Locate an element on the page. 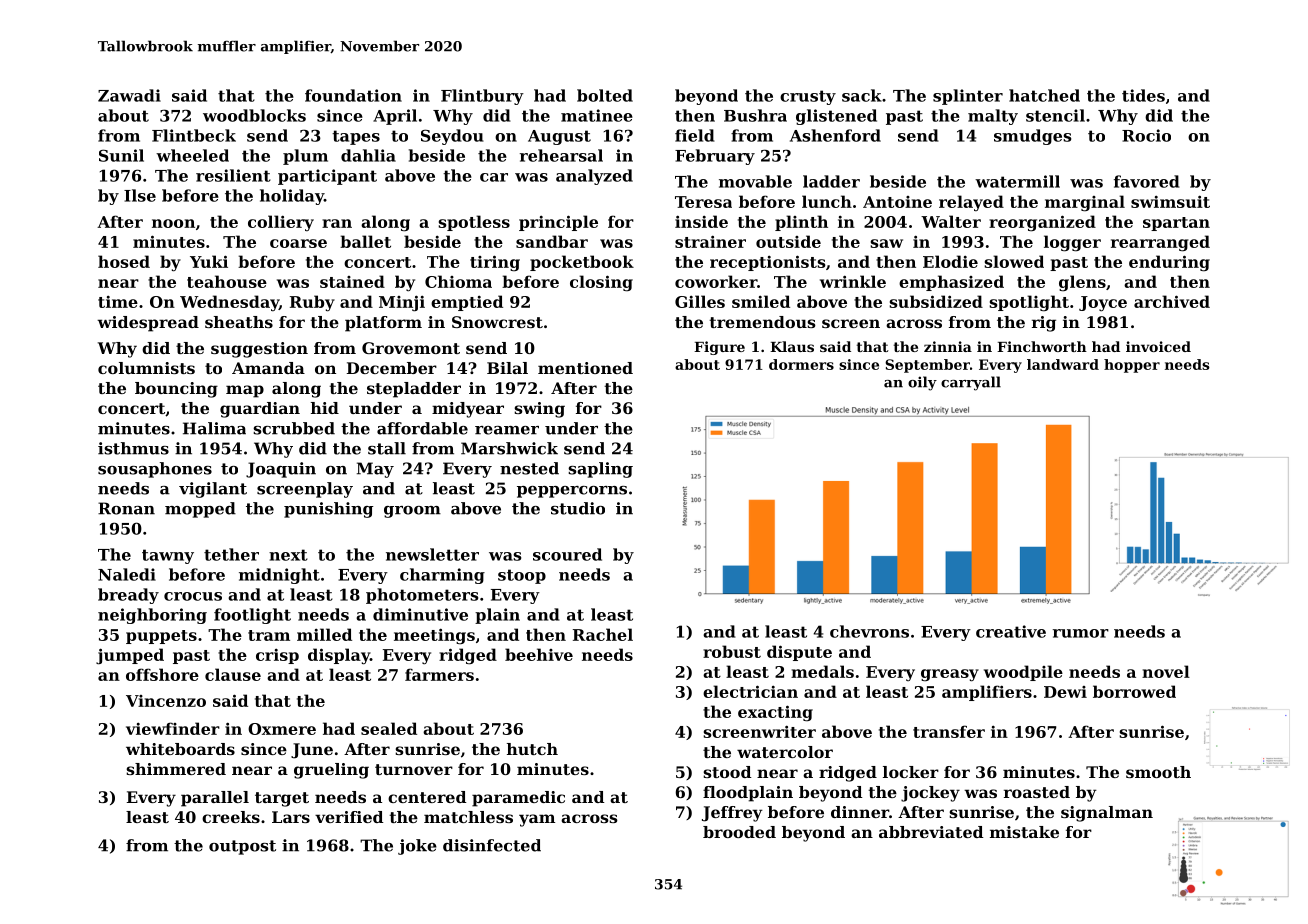 The image size is (1308, 924). grueling is located at coordinates (331, 771).
